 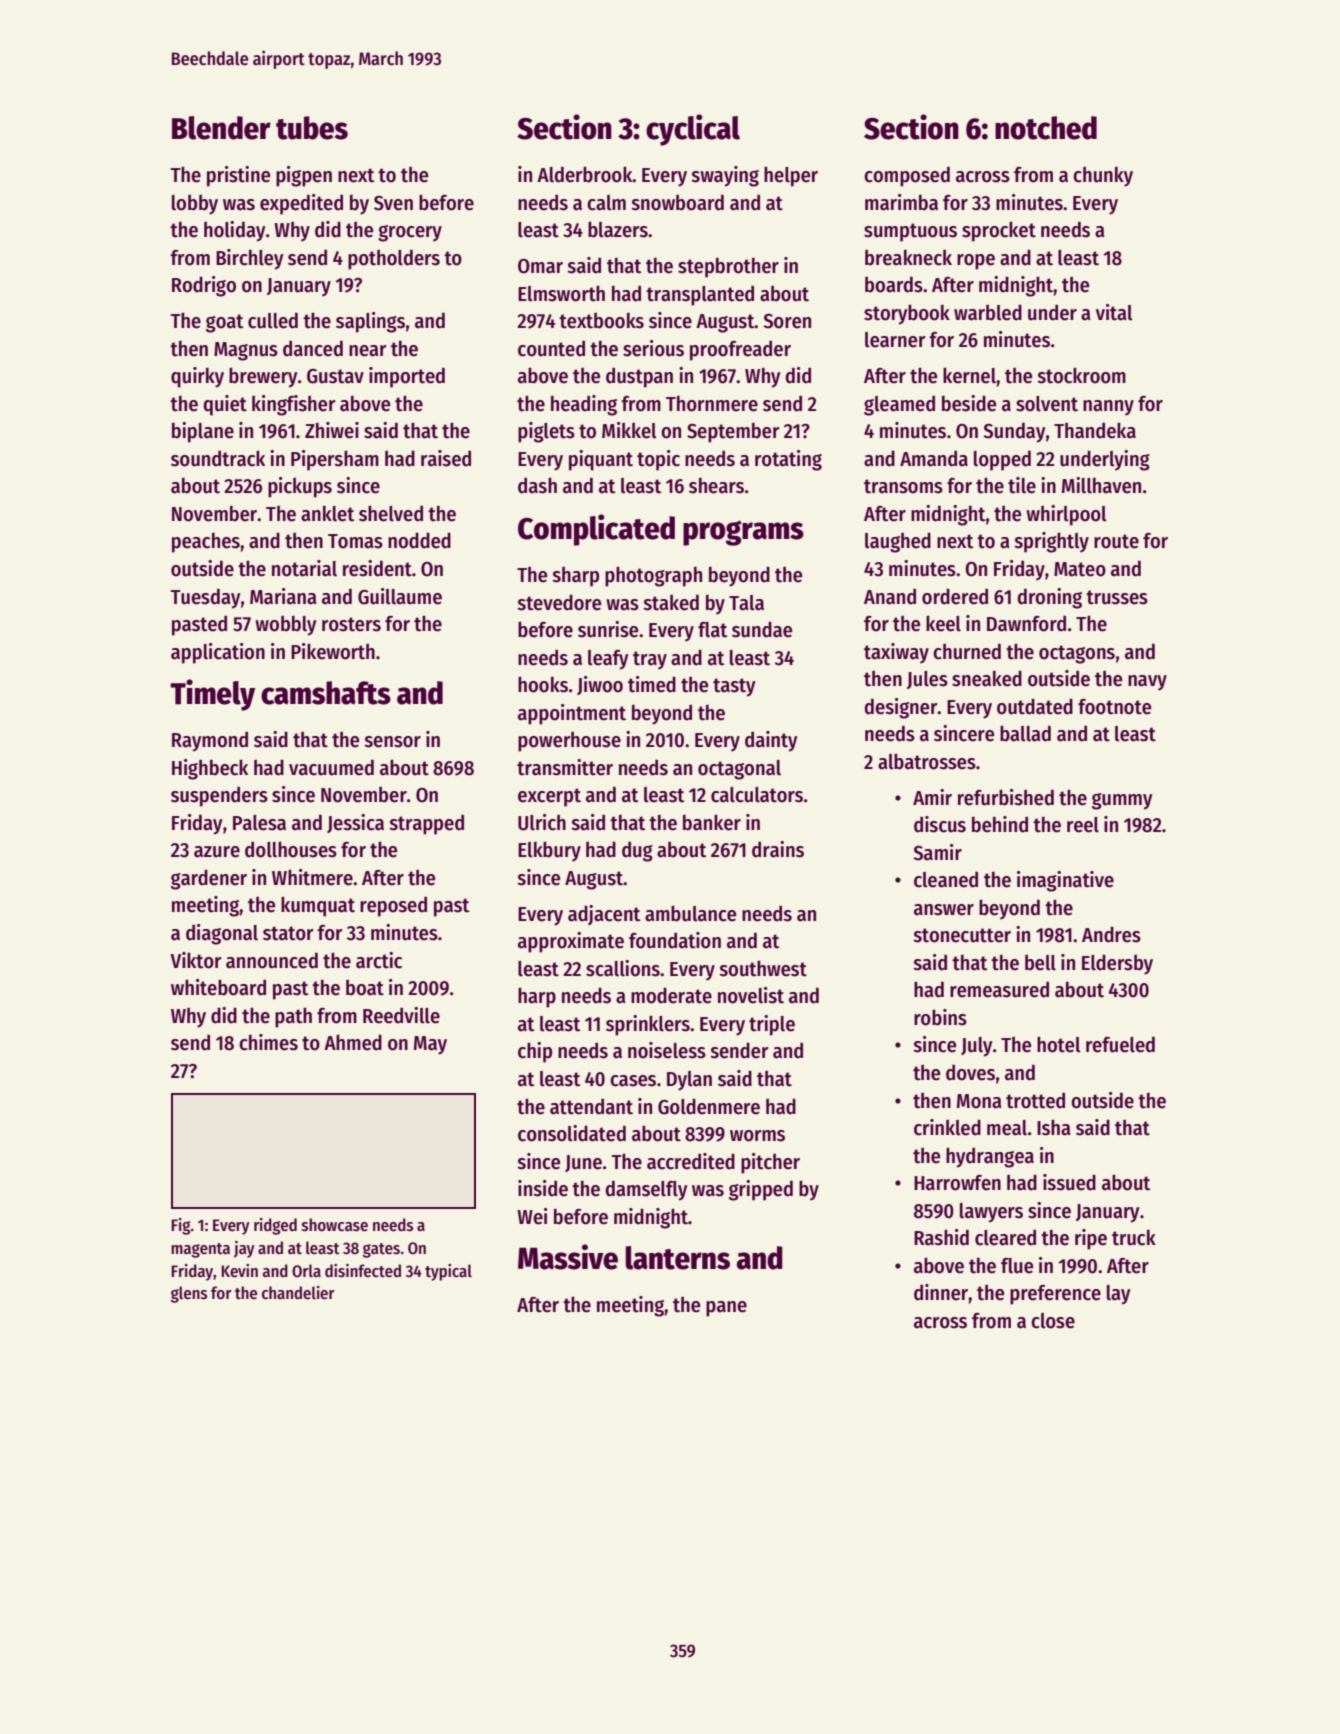 I want to click on Sven, so click(x=393, y=203).
